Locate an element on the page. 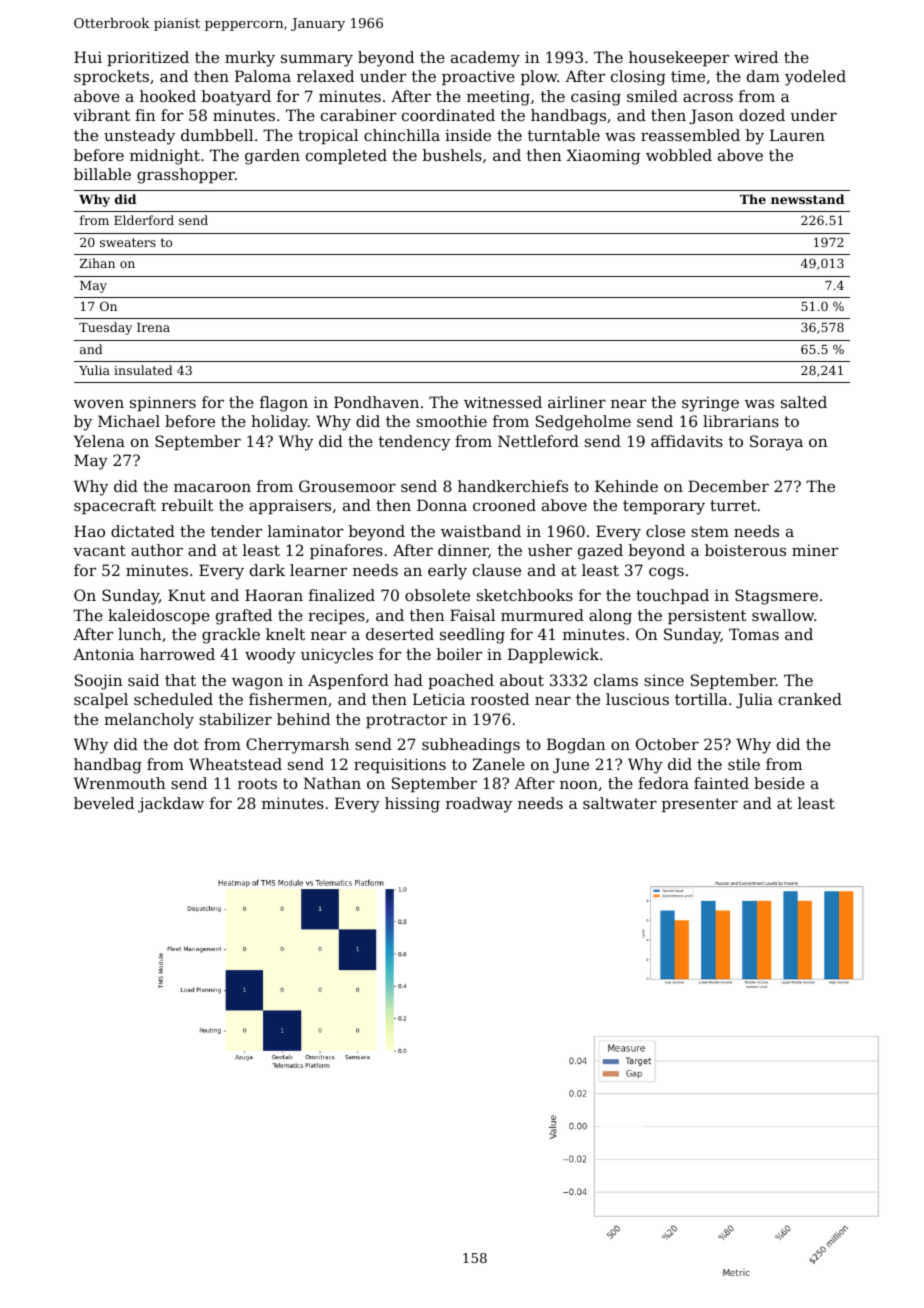  murky is located at coordinates (250, 59).
